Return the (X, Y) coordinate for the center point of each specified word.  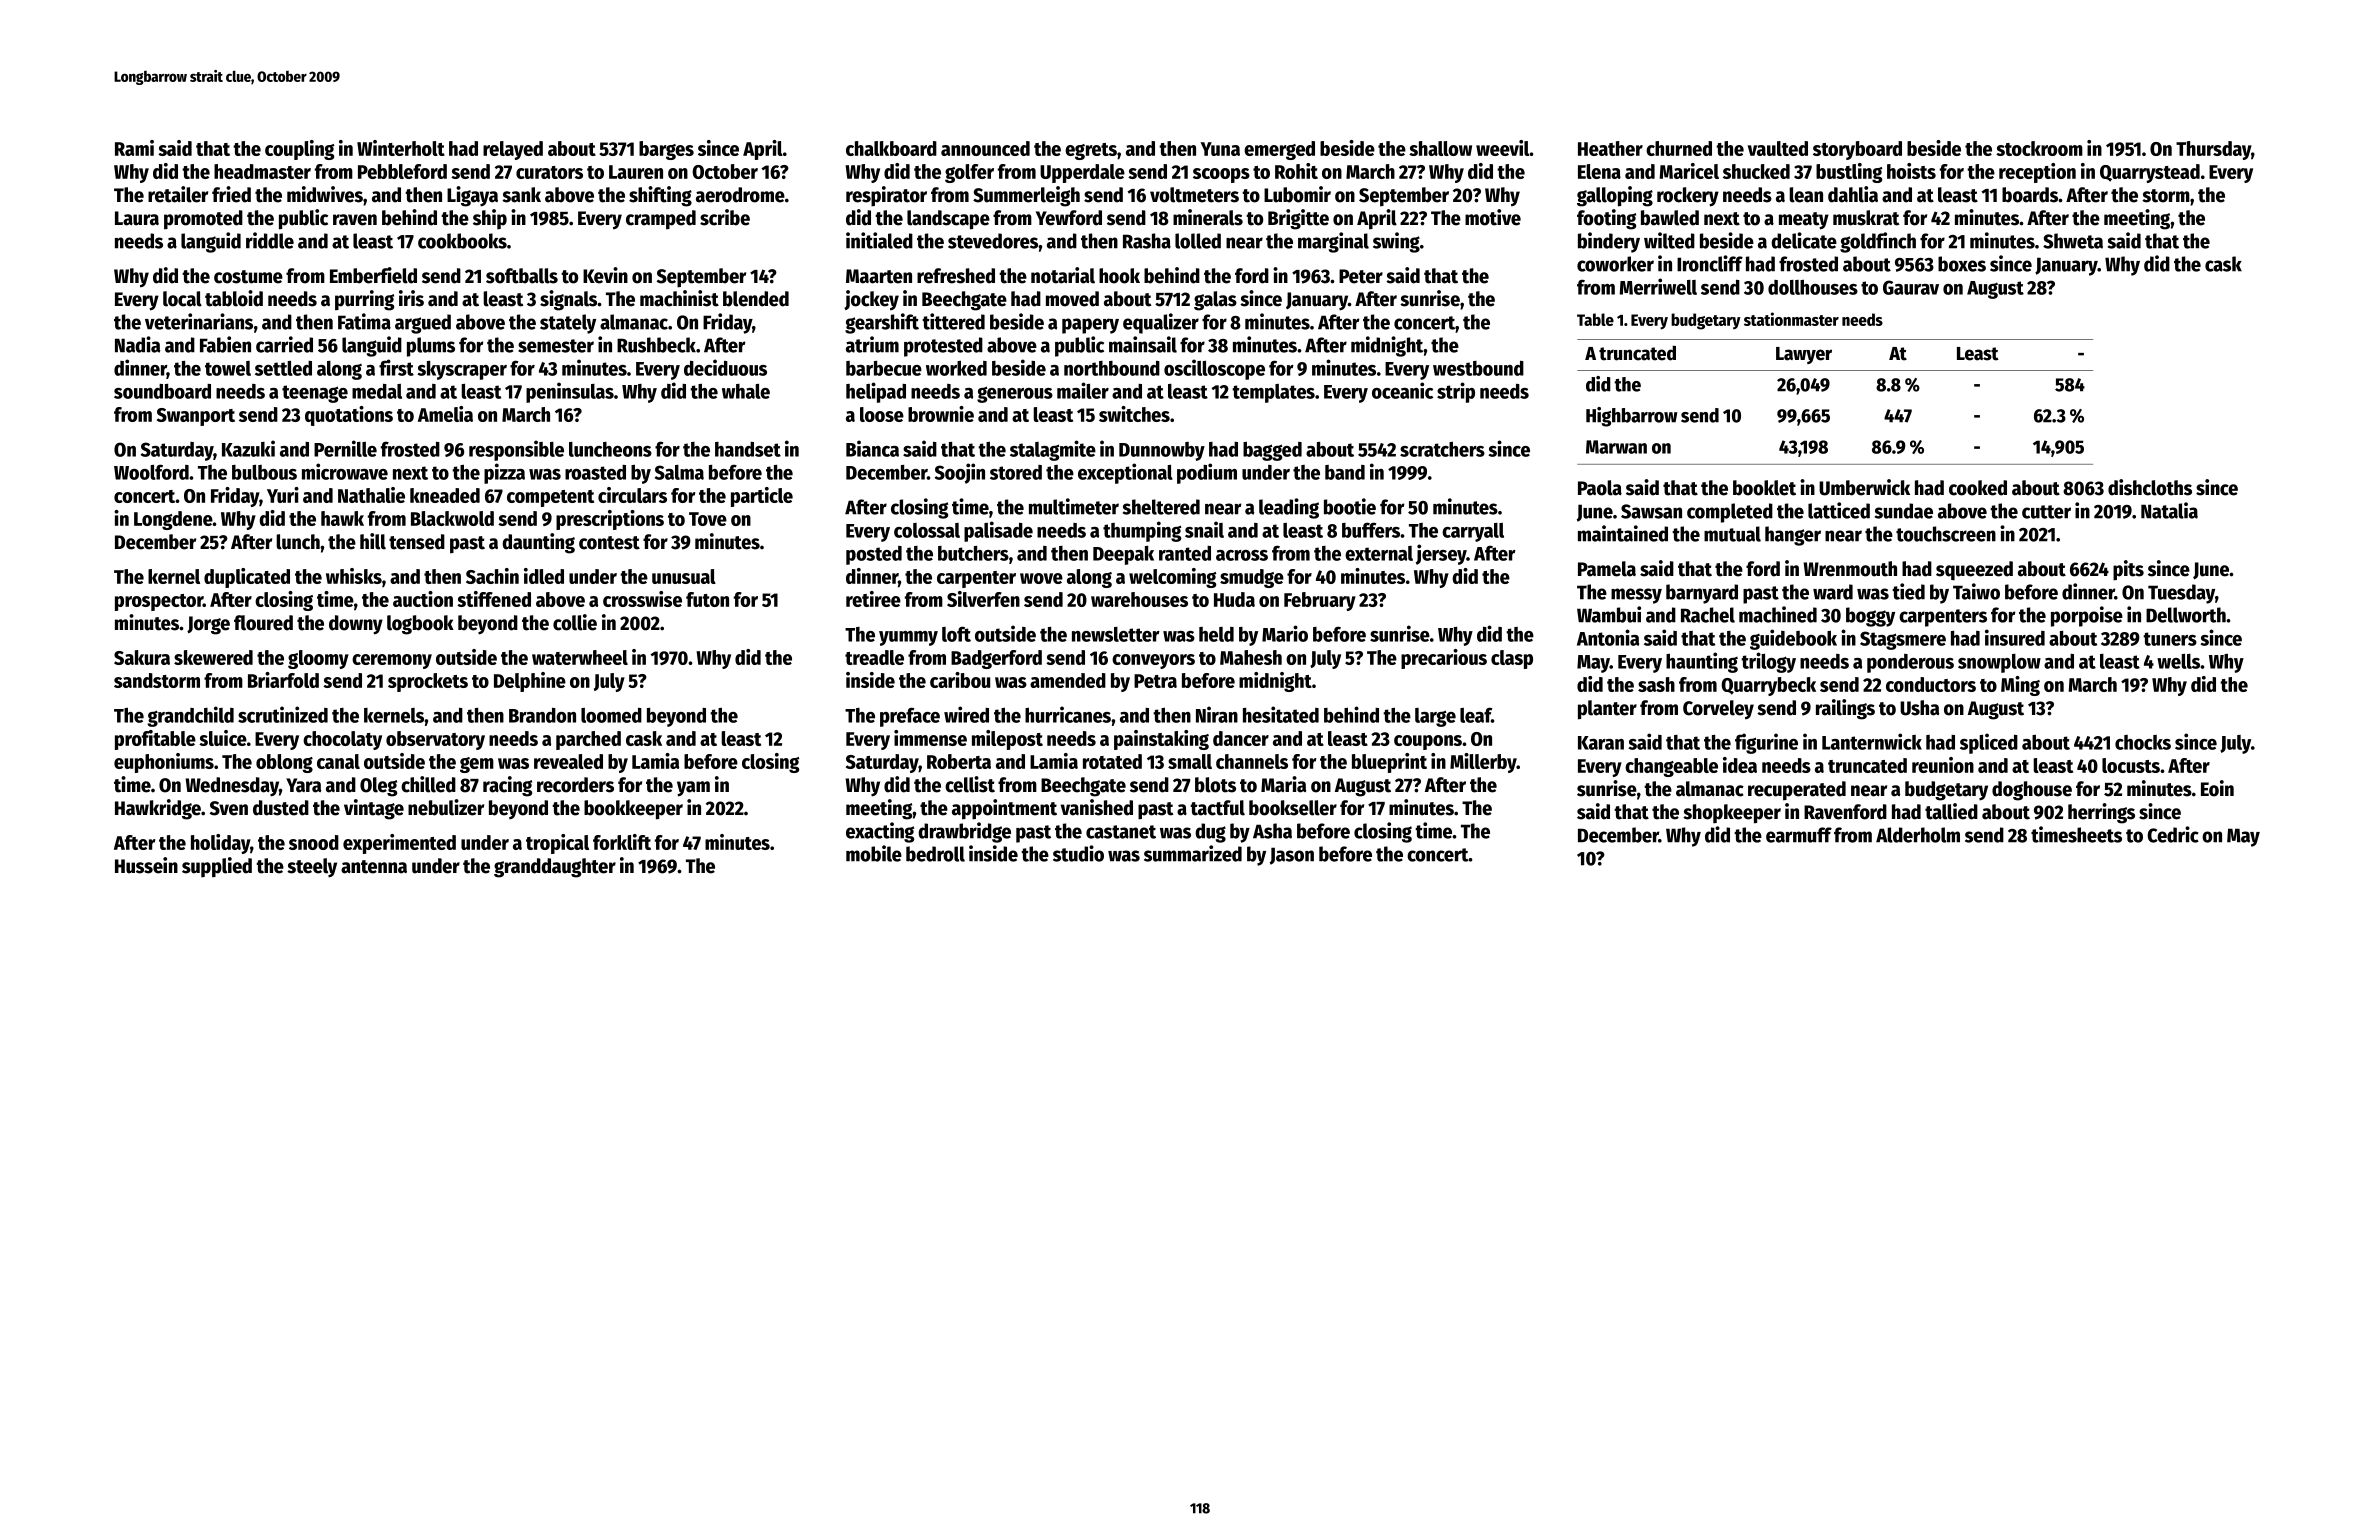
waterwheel (580, 657)
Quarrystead (2150, 173)
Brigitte (1298, 219)
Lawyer (1804, 355)
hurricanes (1068, 714)
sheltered (1161, 507)
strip (1456, 392)
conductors (1931, 684)
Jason (1292, 856)
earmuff (1799, 835)
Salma (679, 472)
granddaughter (555, 868)
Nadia (137, 344)
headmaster (262, 171)
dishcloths (2150, 487)
